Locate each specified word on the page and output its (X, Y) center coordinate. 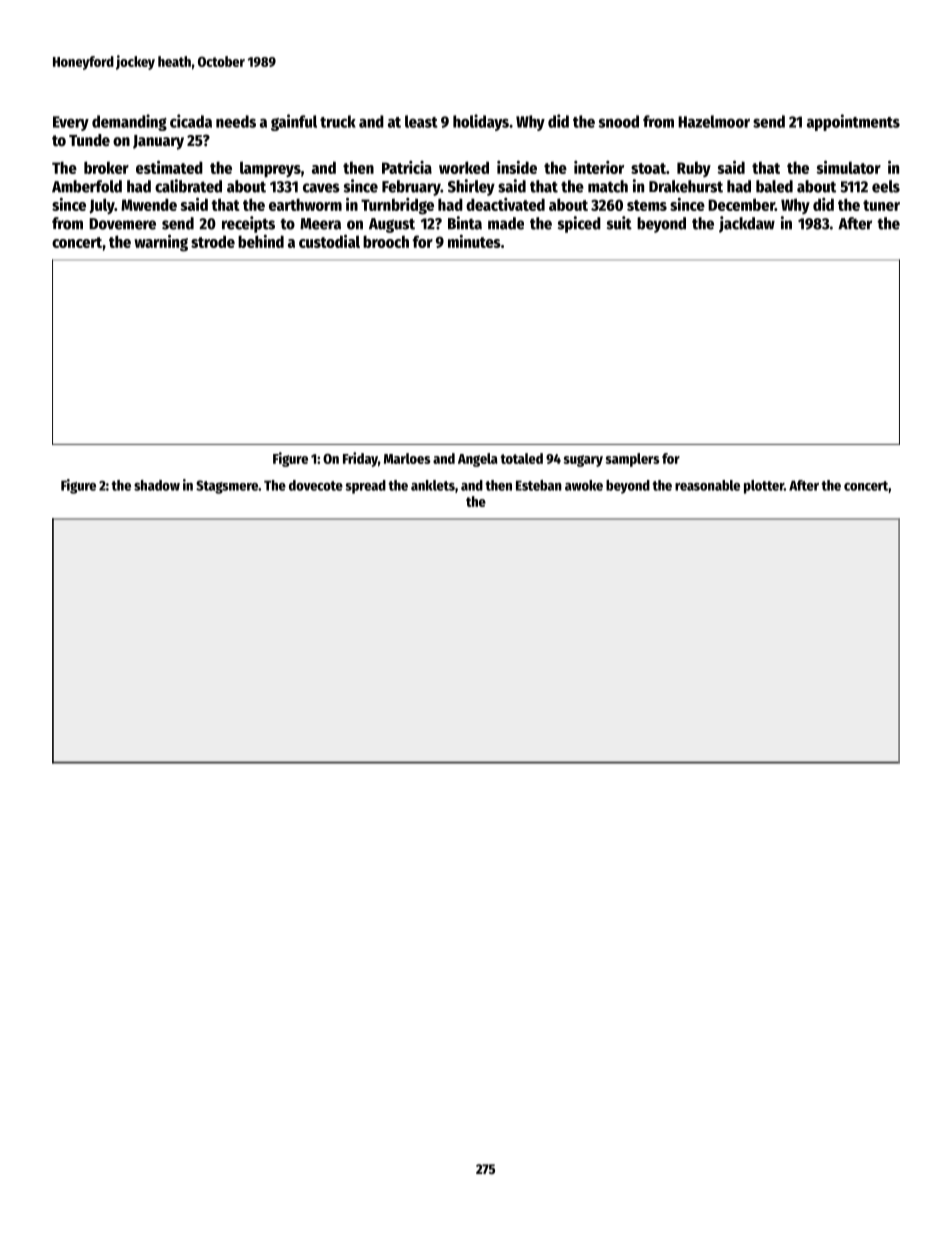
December (741, 204)
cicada (191, 121)
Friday (360, 459)
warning (161, 243)
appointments (853, 122)
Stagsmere (227, 487)
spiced (579, 224)
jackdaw (747, 224)
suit (619, 223)
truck (338, 121)
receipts (248, 224)
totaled (521, 458)
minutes (474, 241)
